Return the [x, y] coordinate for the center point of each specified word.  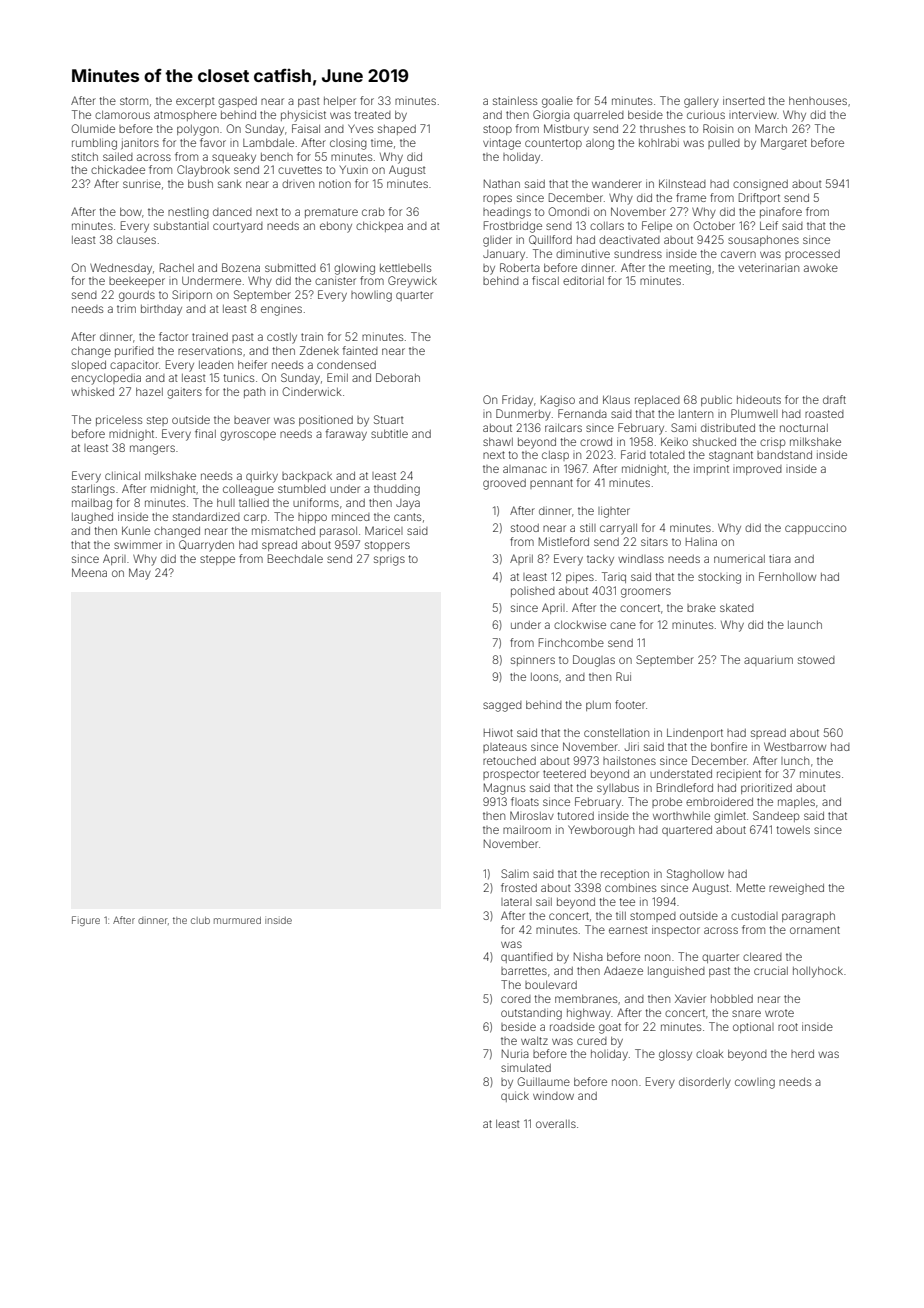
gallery [701, 102]
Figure [86, 921]
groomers [646, 593]
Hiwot [498, 732]
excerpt [195, 102]
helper [340, 102]
